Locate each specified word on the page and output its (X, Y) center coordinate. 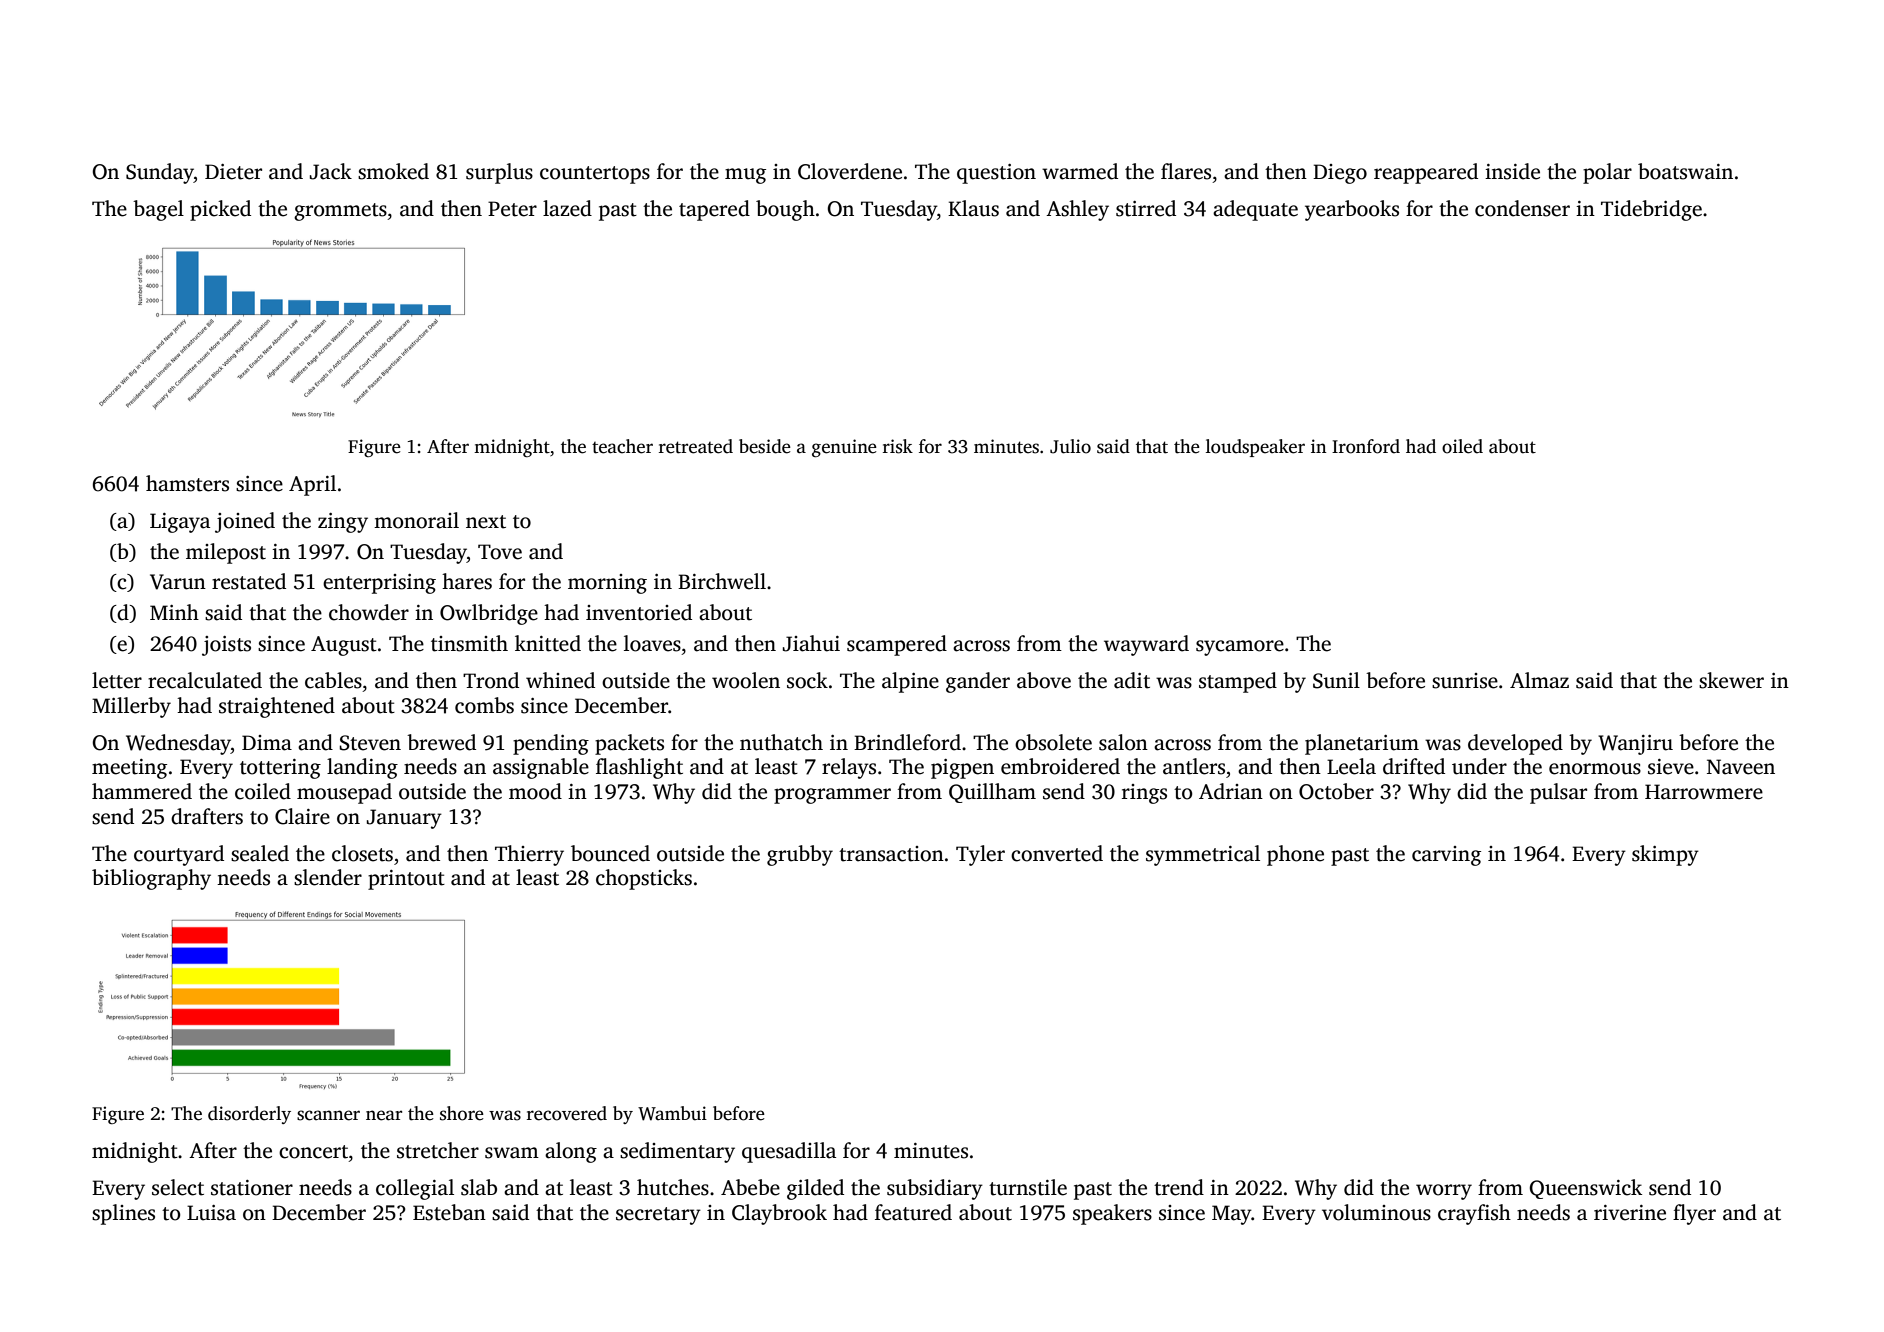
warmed (1080, 171)
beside (765, 446)
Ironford (1366, 446)
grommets (340, 212)
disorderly (249, 1115)
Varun (178, 582)
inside (1512, 171)
